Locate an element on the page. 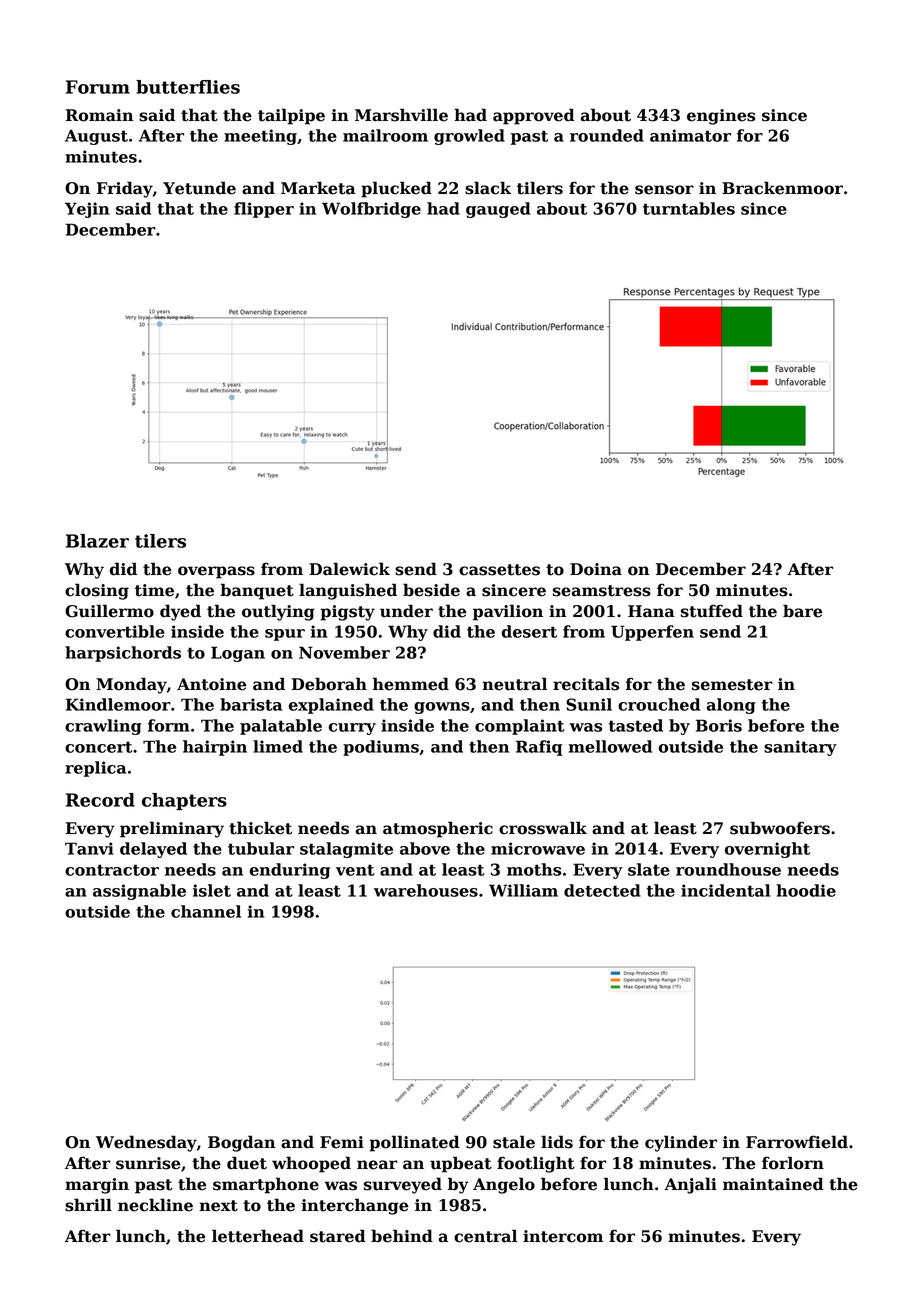 Image resolution: width=924 pixels, height=1308 pixels. Farrowfield is located at coordinates (797, 1142).
